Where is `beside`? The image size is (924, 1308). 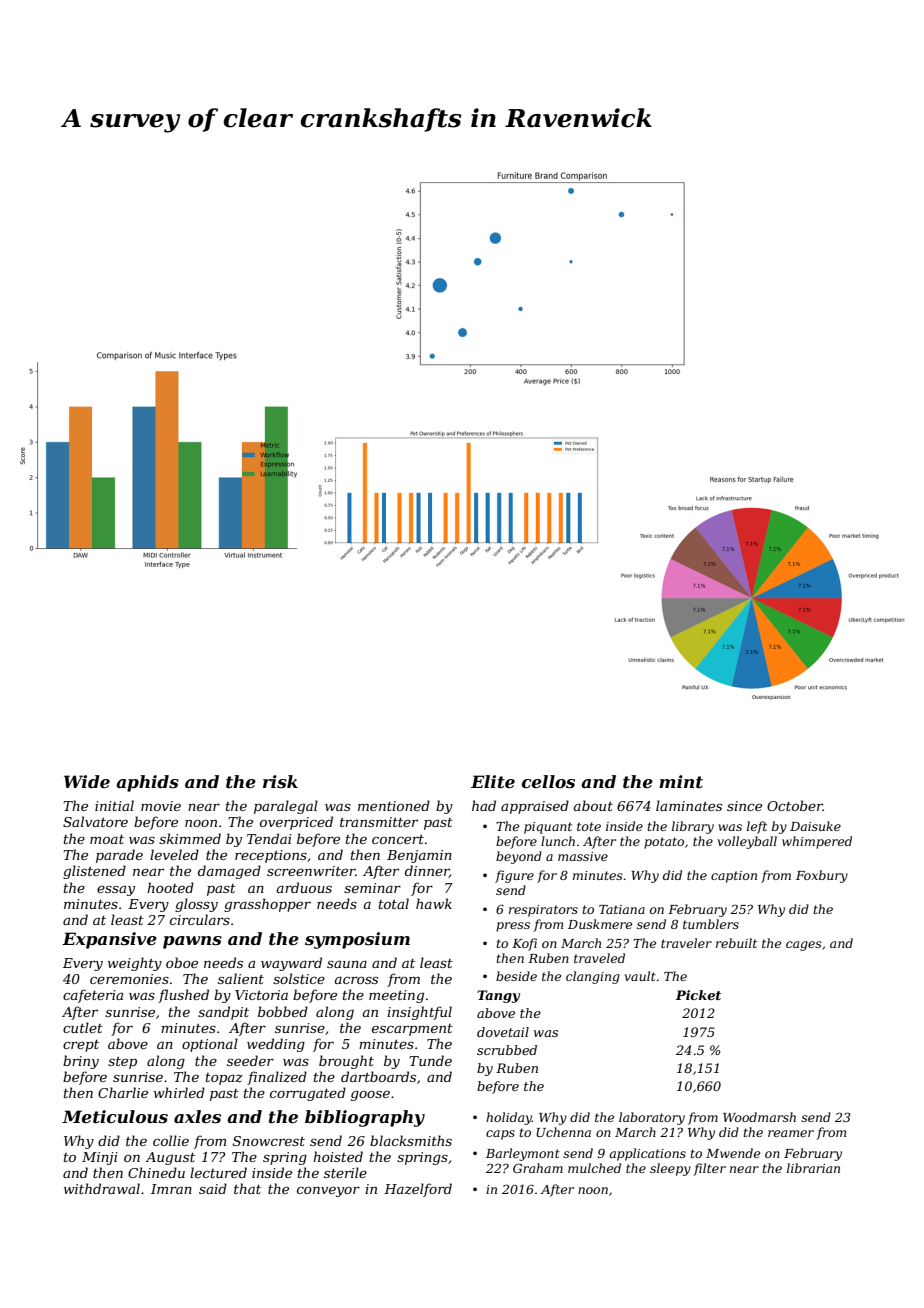
beside is located at coordinates (516, 976).
